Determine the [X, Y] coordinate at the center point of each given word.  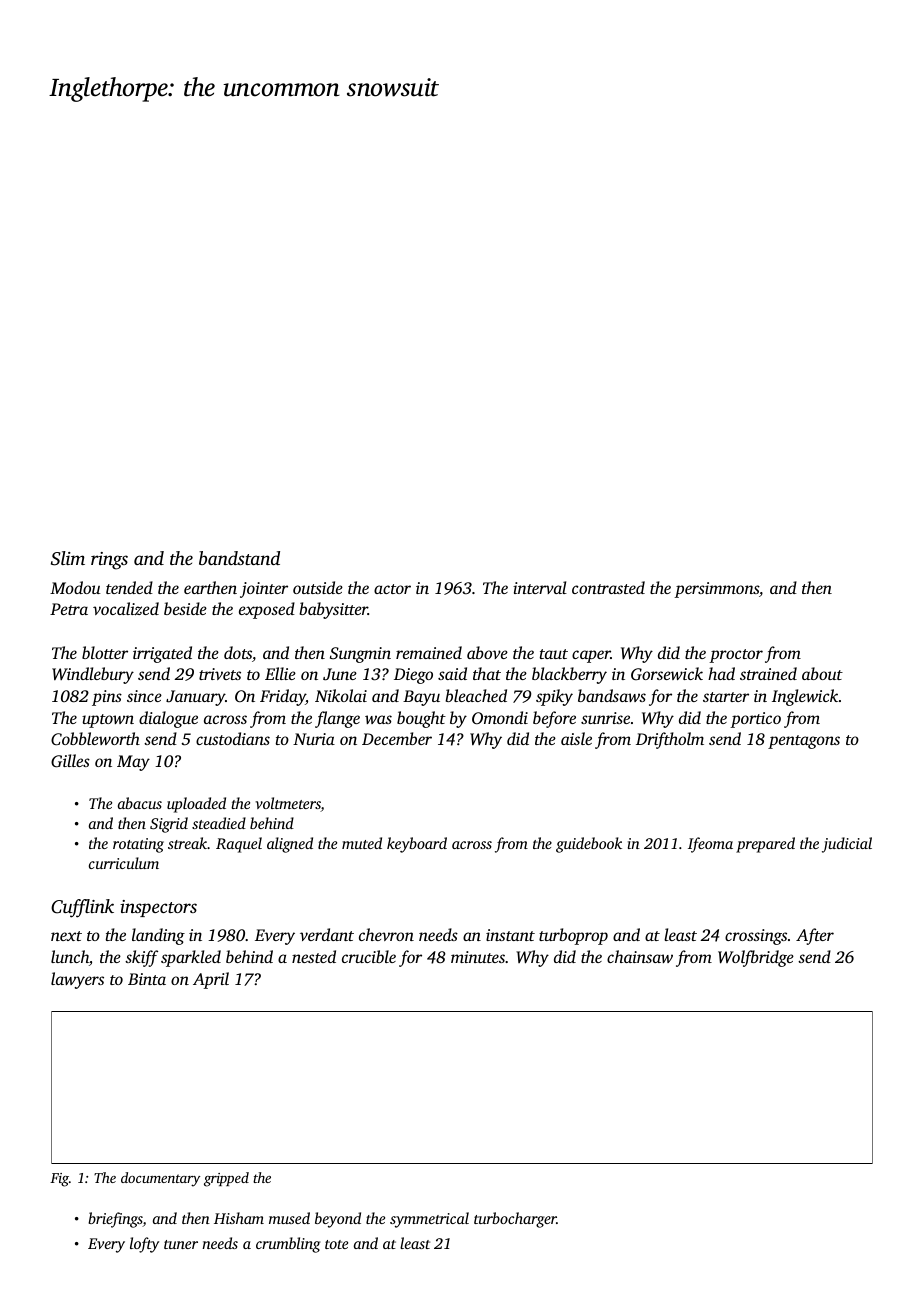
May [133, 763]
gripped [226, 1179]
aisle [576, 738]
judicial [847, 845]
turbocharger [515, 1220]
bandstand [239, 558]
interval [540, 587]
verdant [327, 934]
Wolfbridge [756, 958]
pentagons [804, 742]
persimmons [716, 590]
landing [158, 936]
